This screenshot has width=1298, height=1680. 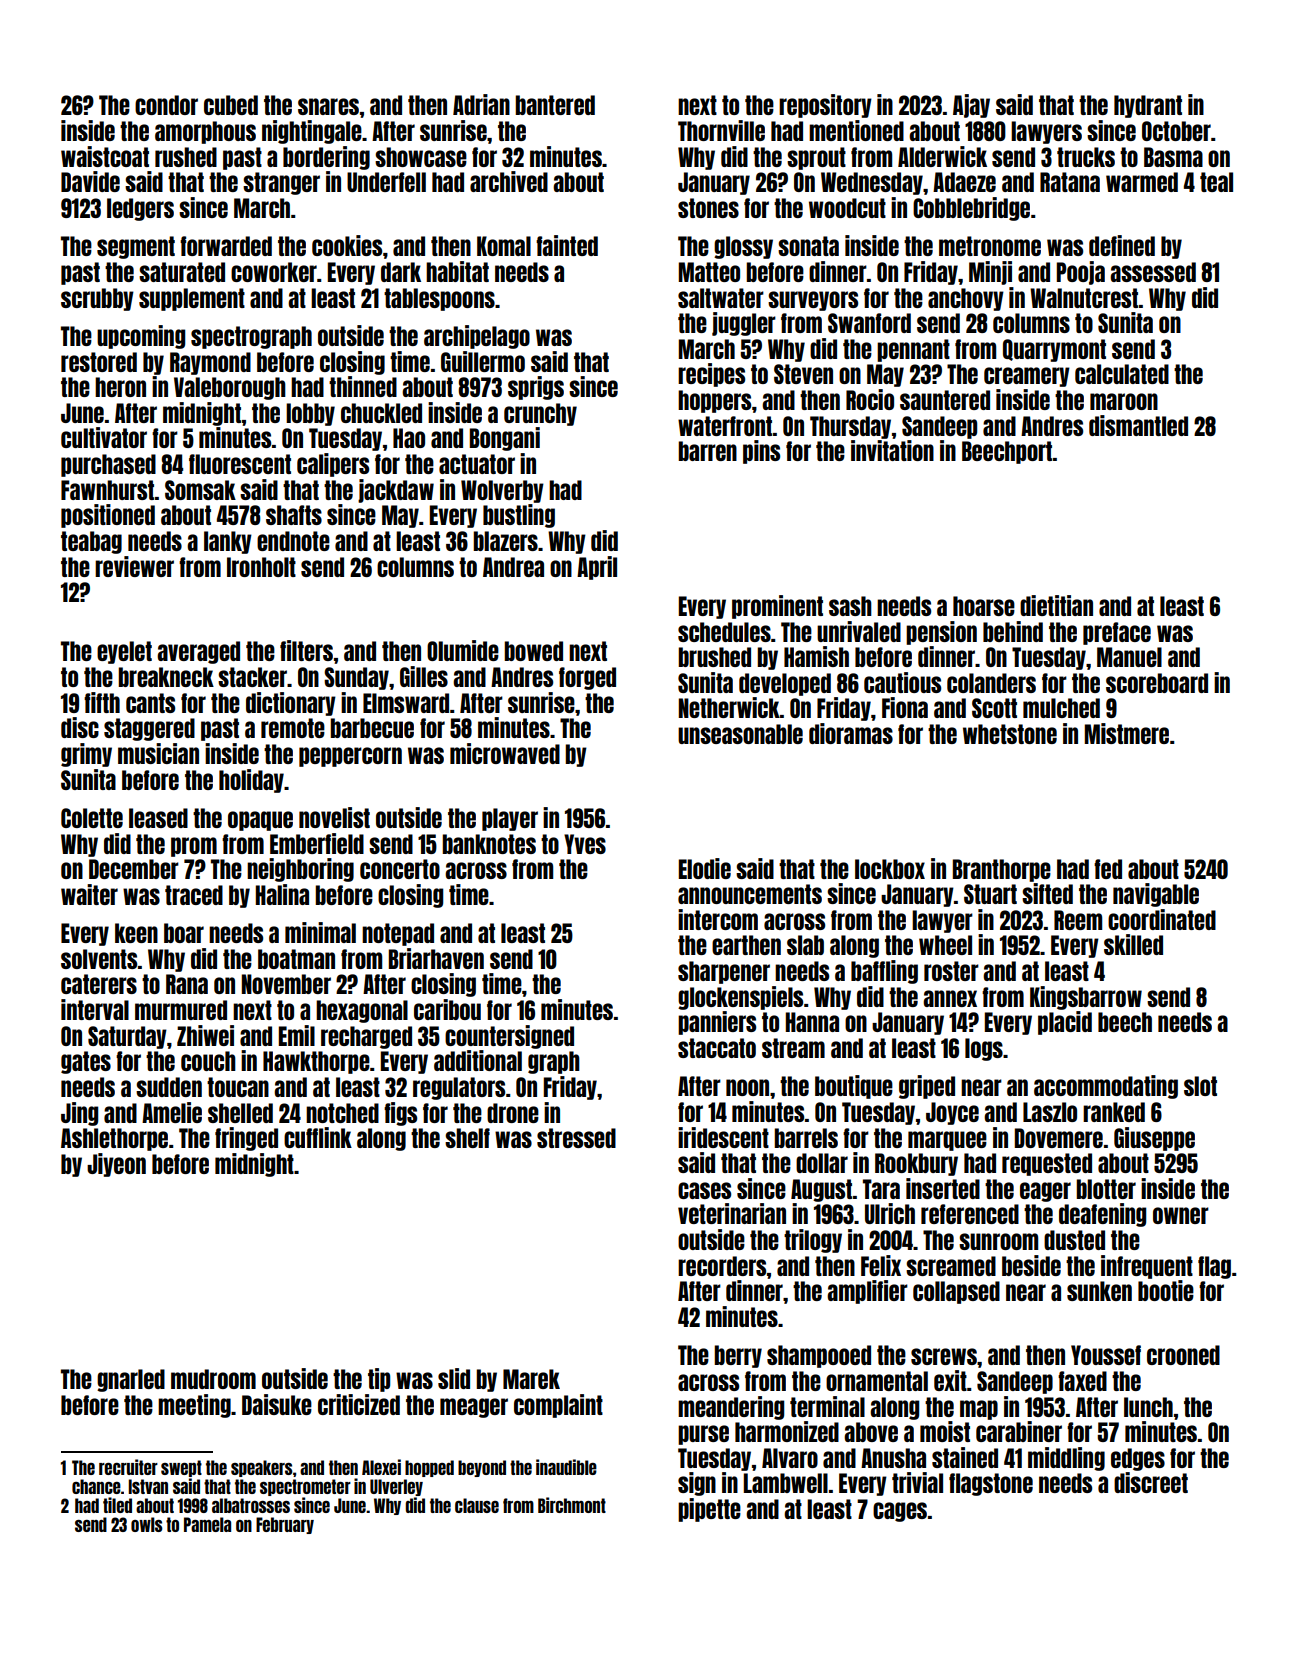 What do you see at coordinates (447, 1009) in the screenshot?
I see `caribou` at bounding box center [447, 1009].
